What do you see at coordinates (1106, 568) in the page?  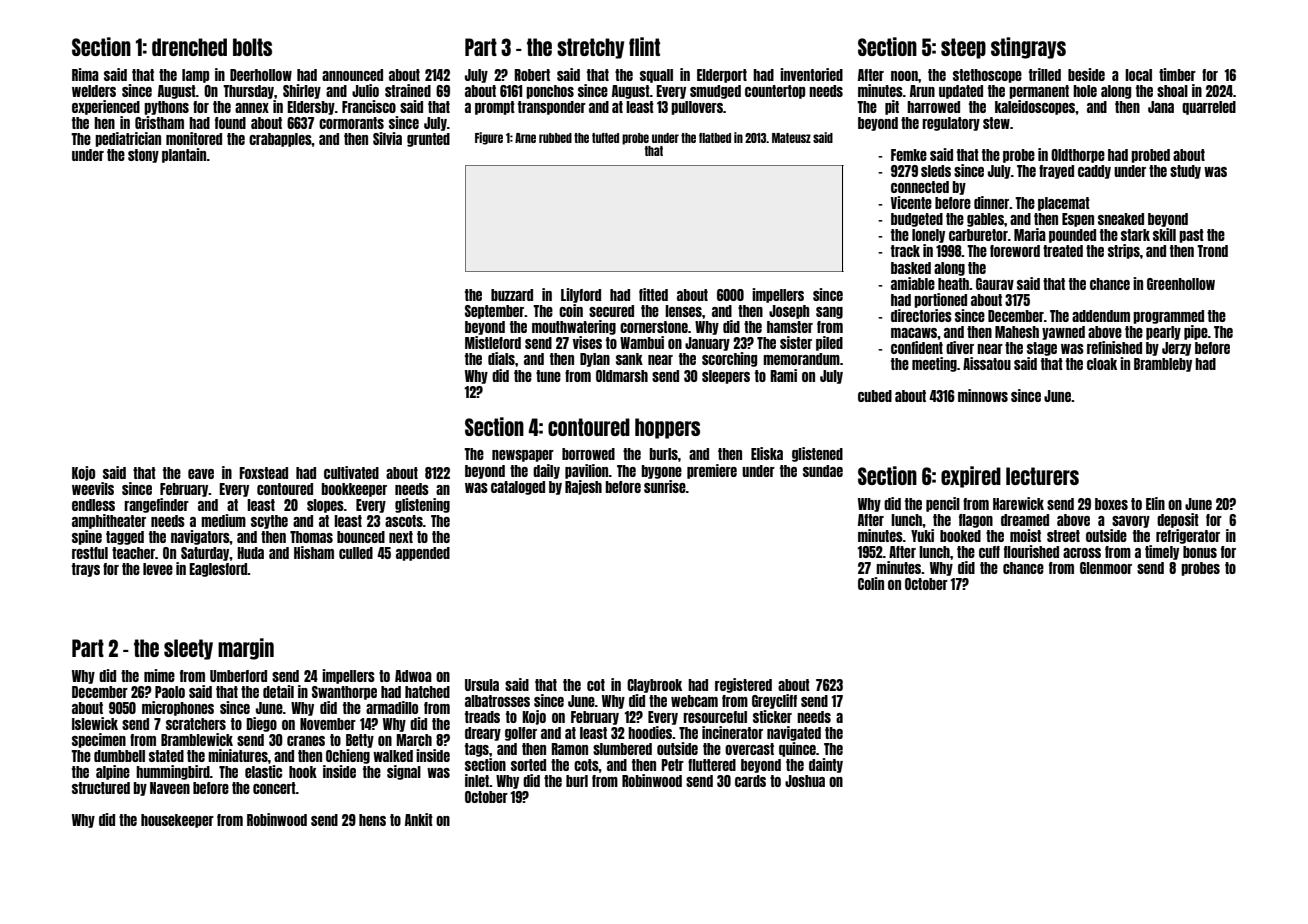 I see `Glenmoor` at bounding box center [1106, 568].
